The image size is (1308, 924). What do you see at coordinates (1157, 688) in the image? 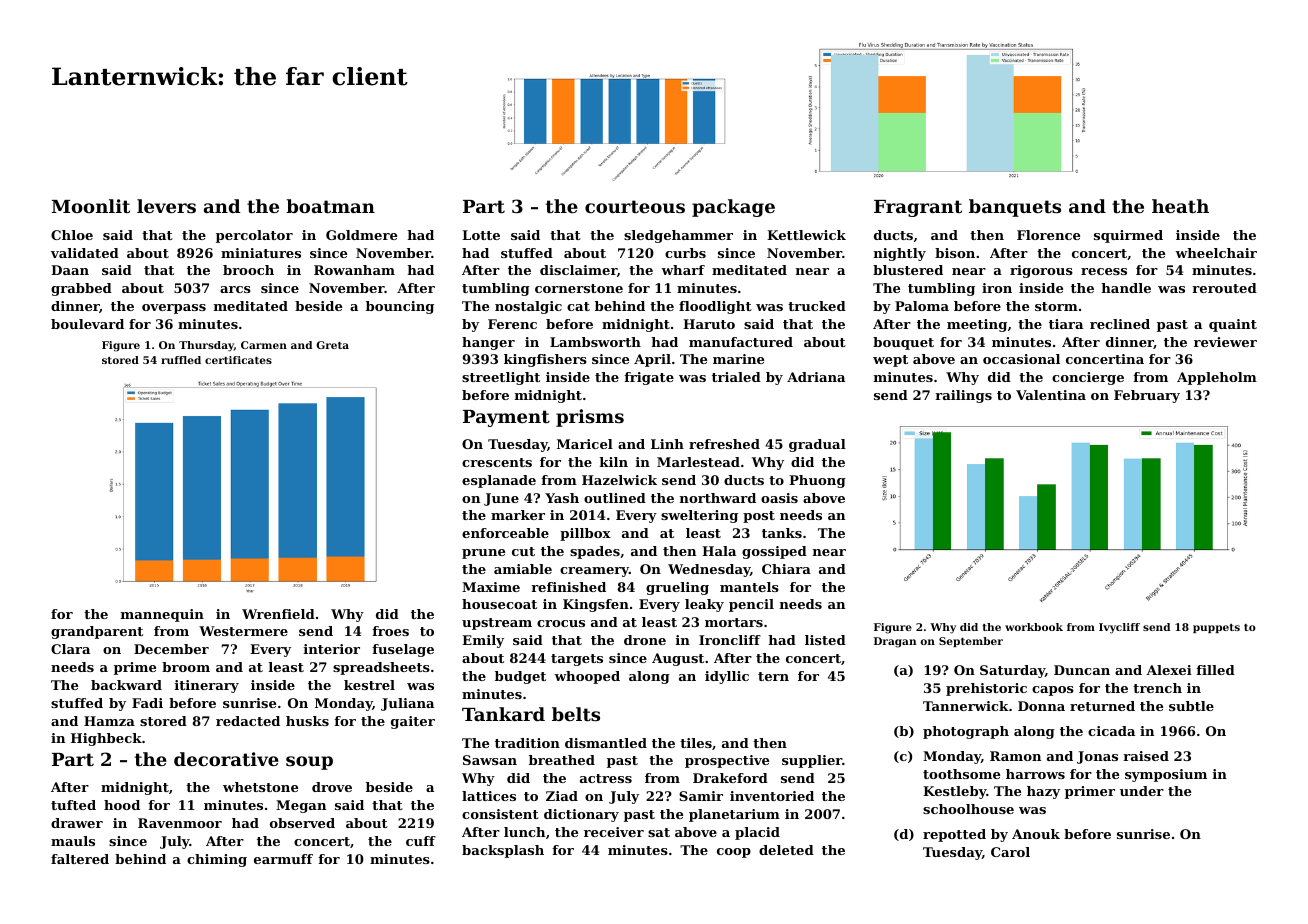
I see `trench` at bounding box center [1157, 688].
